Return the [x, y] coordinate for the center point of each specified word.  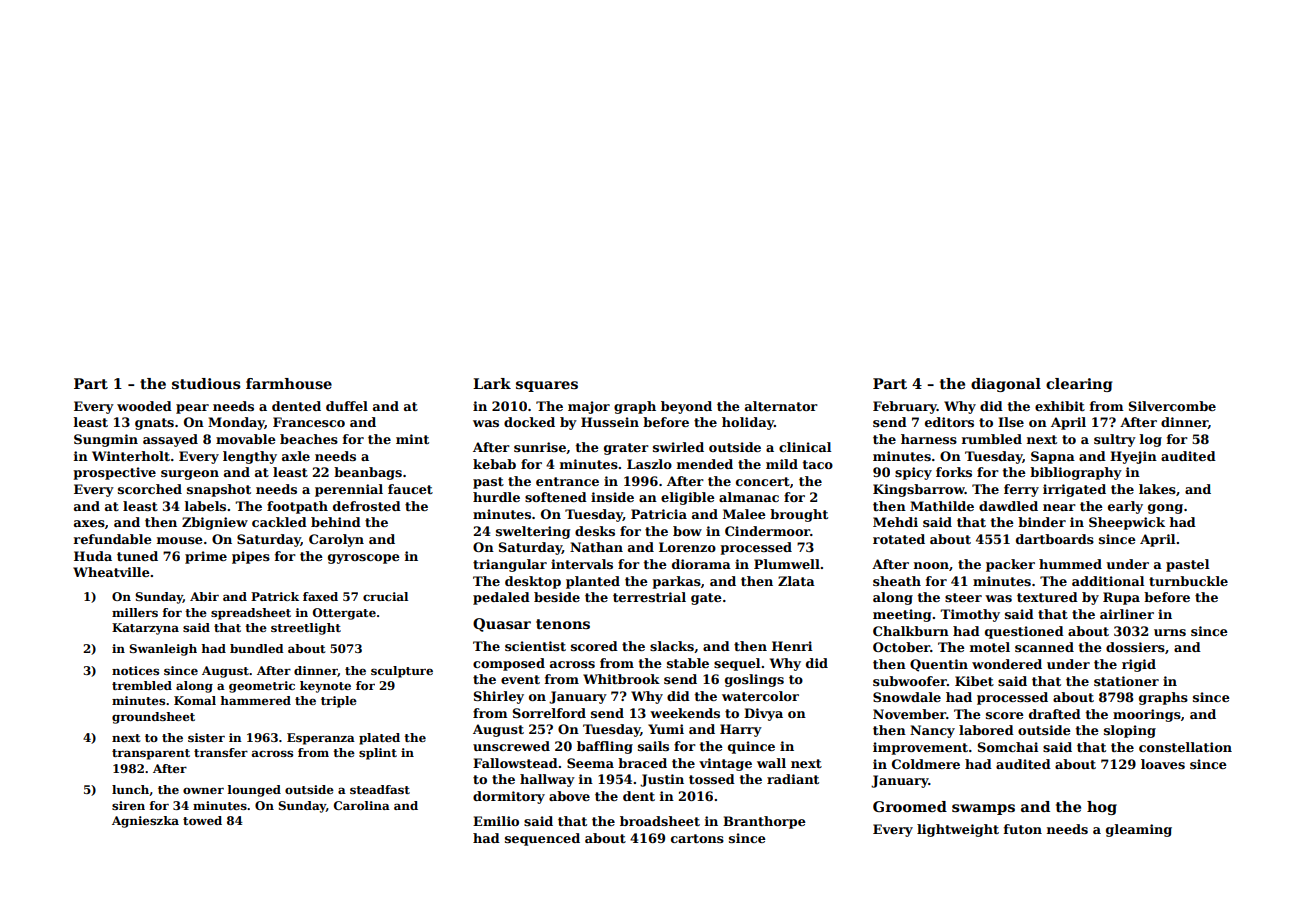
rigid [1139, 665]
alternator [781, 406]
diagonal [1006, 385]
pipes [251, 557]
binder [1042, 522]
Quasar [502, 625]
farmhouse [289, 383]
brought [799, 515]
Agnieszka [145, 822]
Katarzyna [145, 629]
